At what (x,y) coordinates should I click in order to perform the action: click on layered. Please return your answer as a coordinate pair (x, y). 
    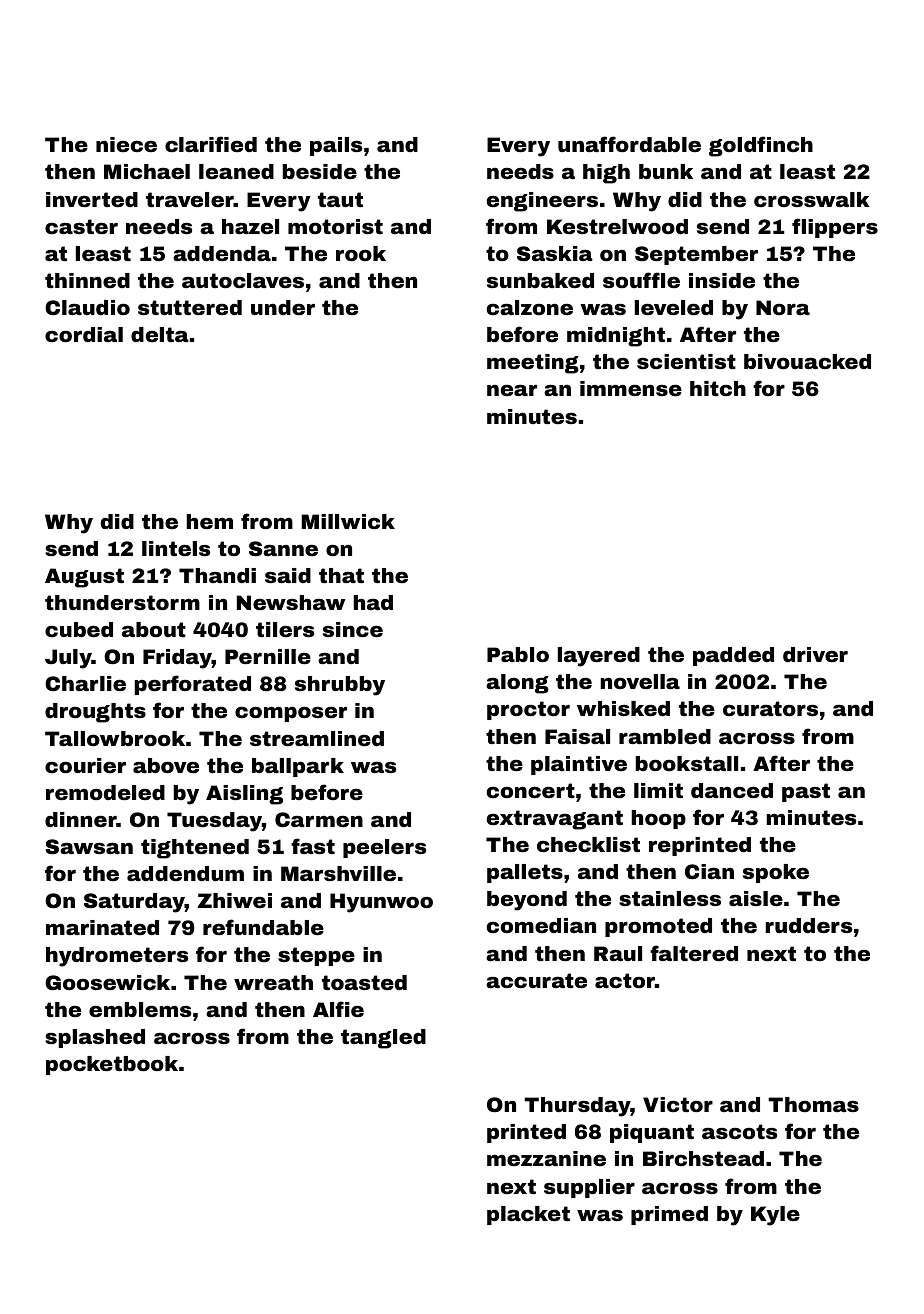
    Looking at the image, I should click on (599, 657).
